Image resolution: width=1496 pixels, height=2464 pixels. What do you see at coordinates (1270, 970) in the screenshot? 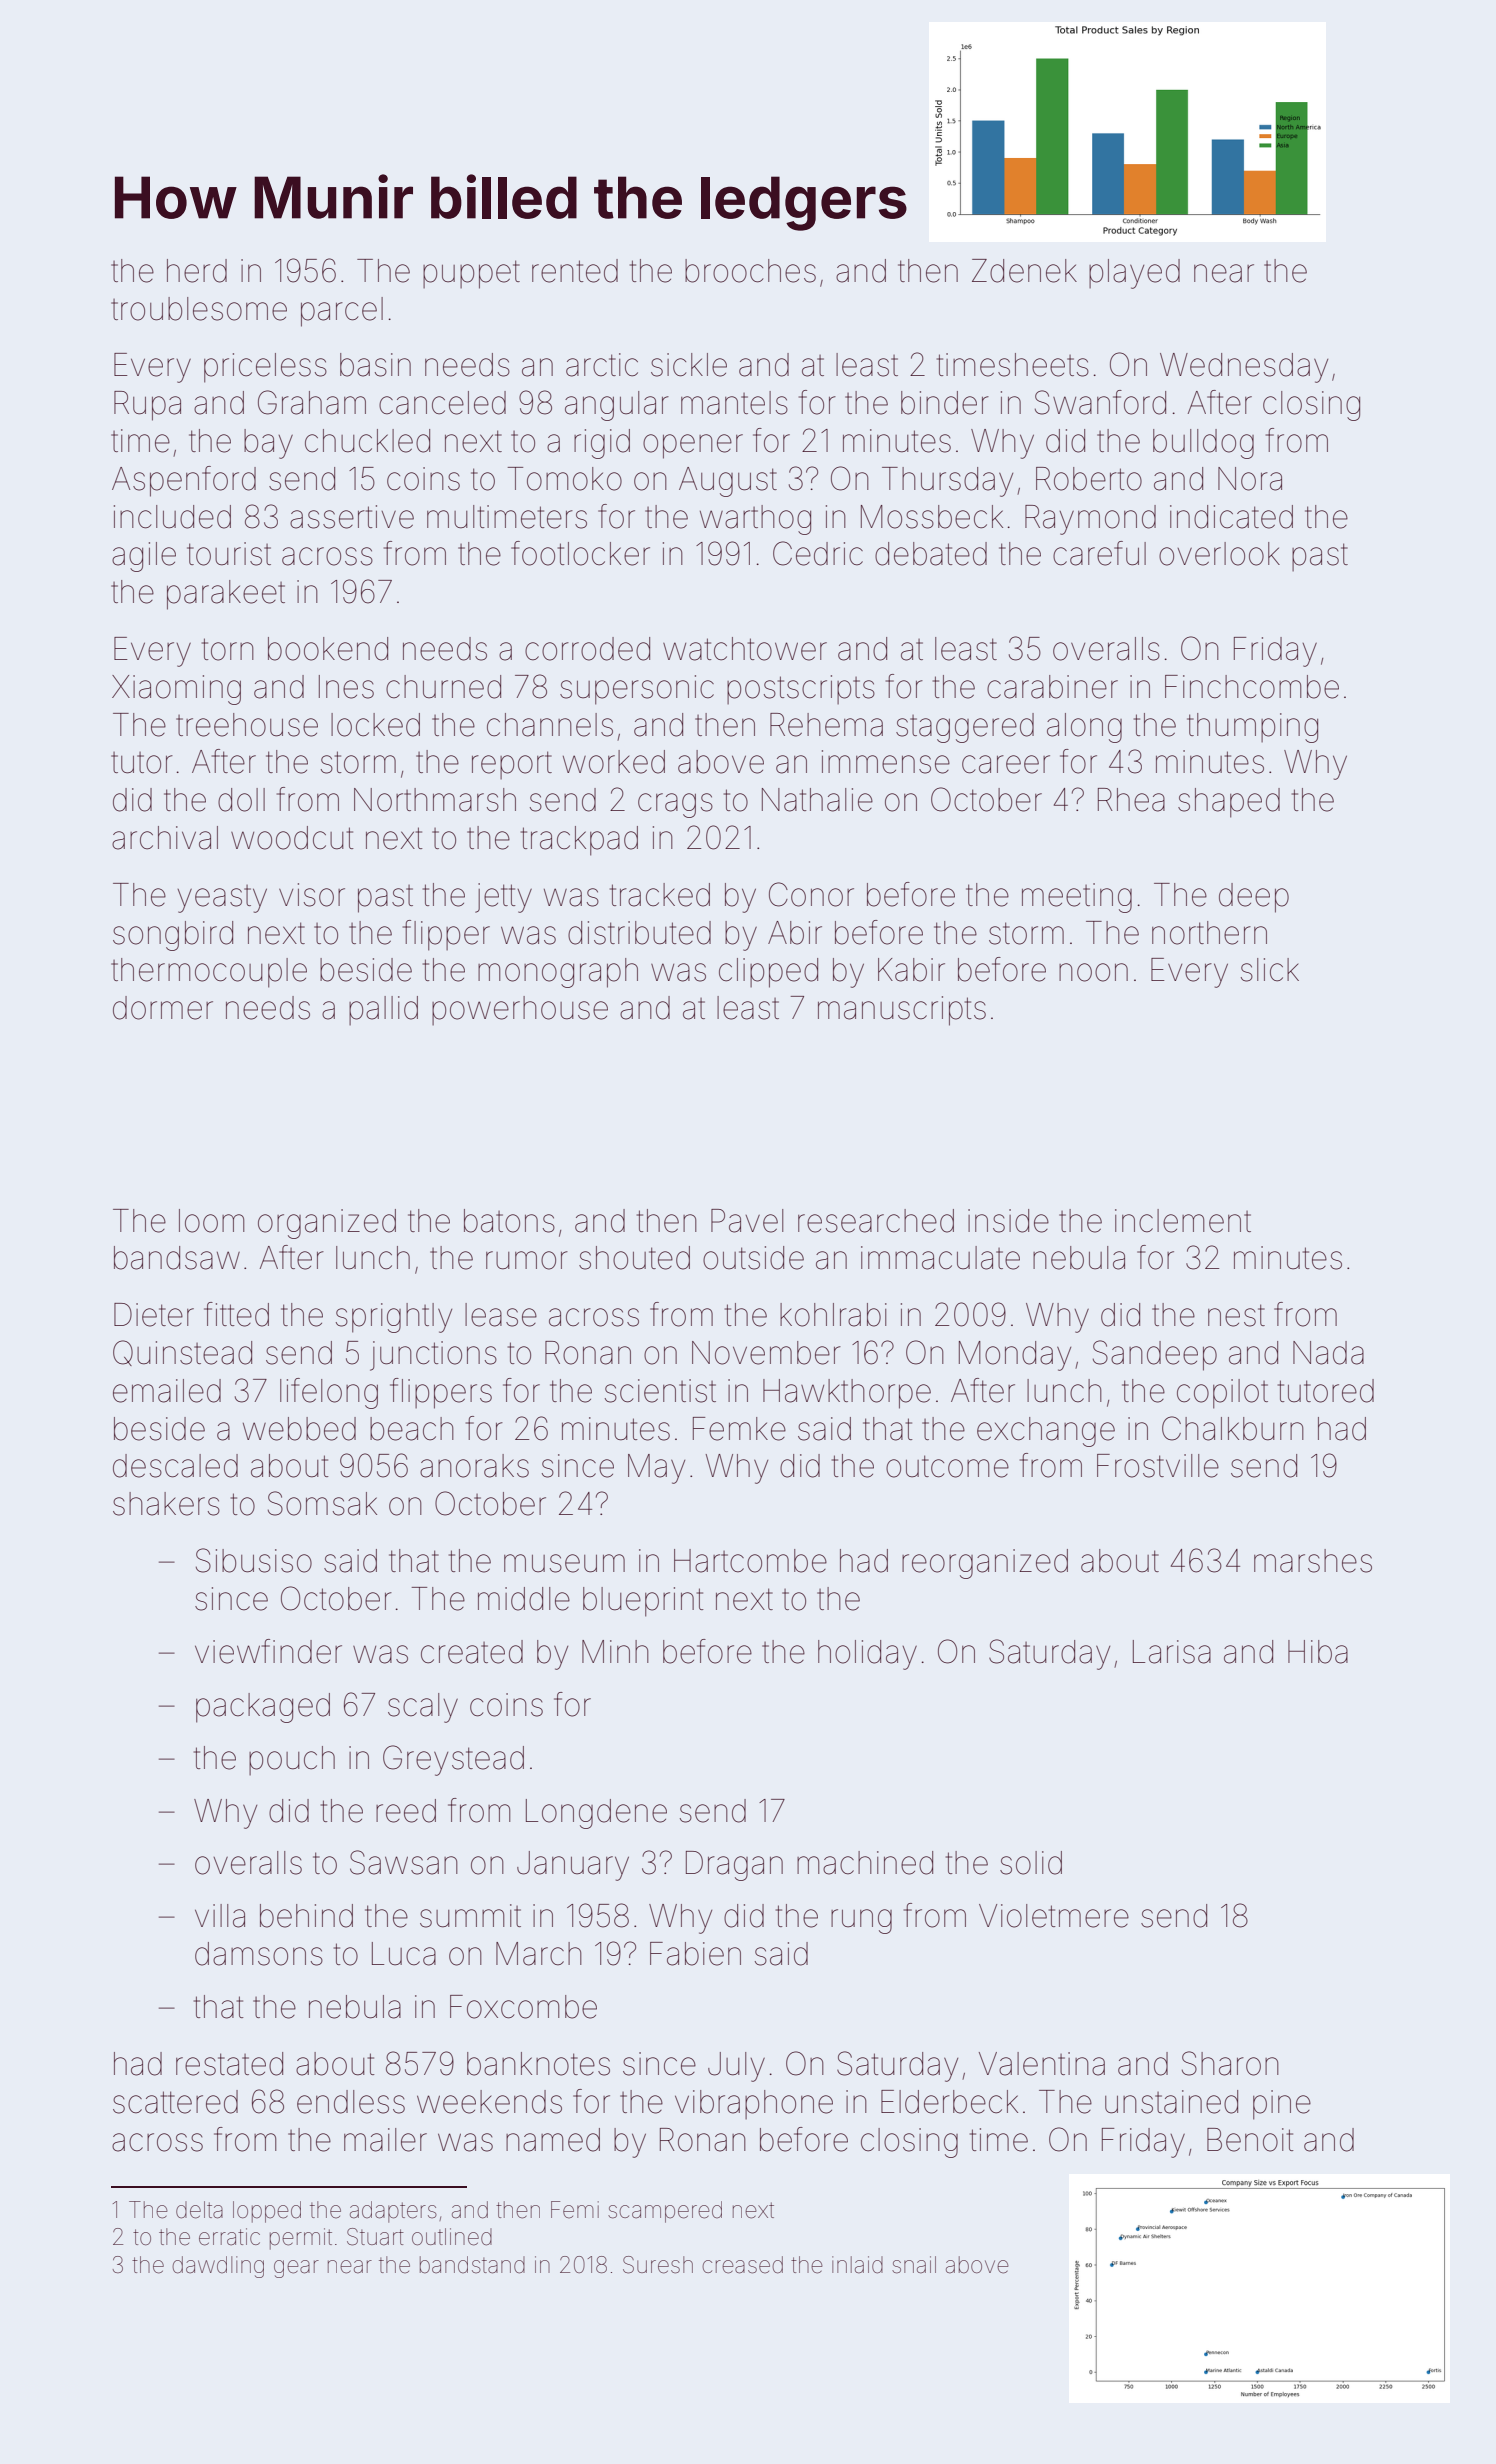
I see `slick` at bounding box center [1270, 970].
